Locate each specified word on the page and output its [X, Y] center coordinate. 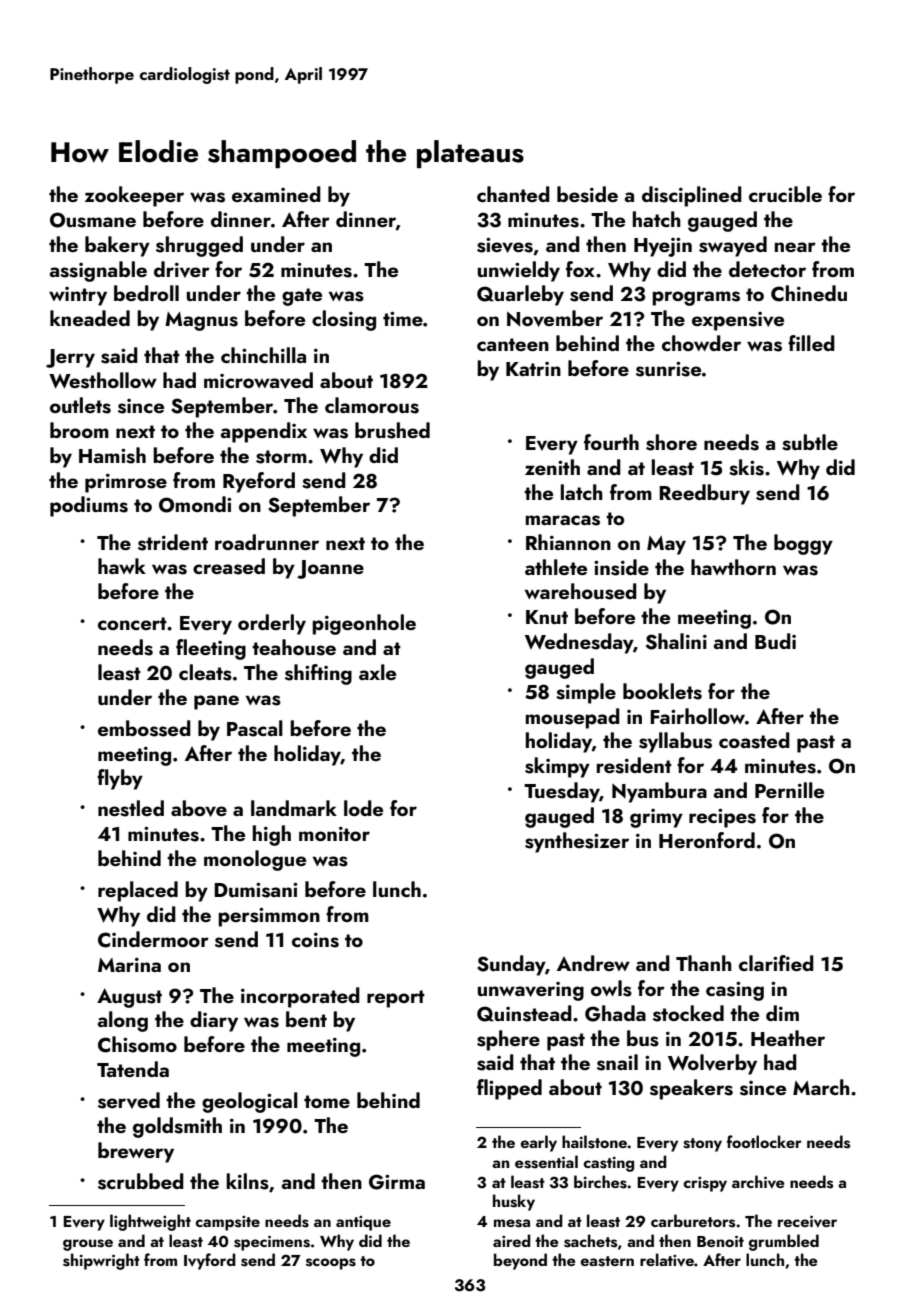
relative [667, 1260]
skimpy [557, 767]
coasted [754, 740]
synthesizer [577, 842]
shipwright [101, 1261]
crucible [785, 194]
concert [132, 623]
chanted [513, 194]
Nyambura [659, 792]
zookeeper [134, 196]
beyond [520, 1261]
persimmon [269, 917]
